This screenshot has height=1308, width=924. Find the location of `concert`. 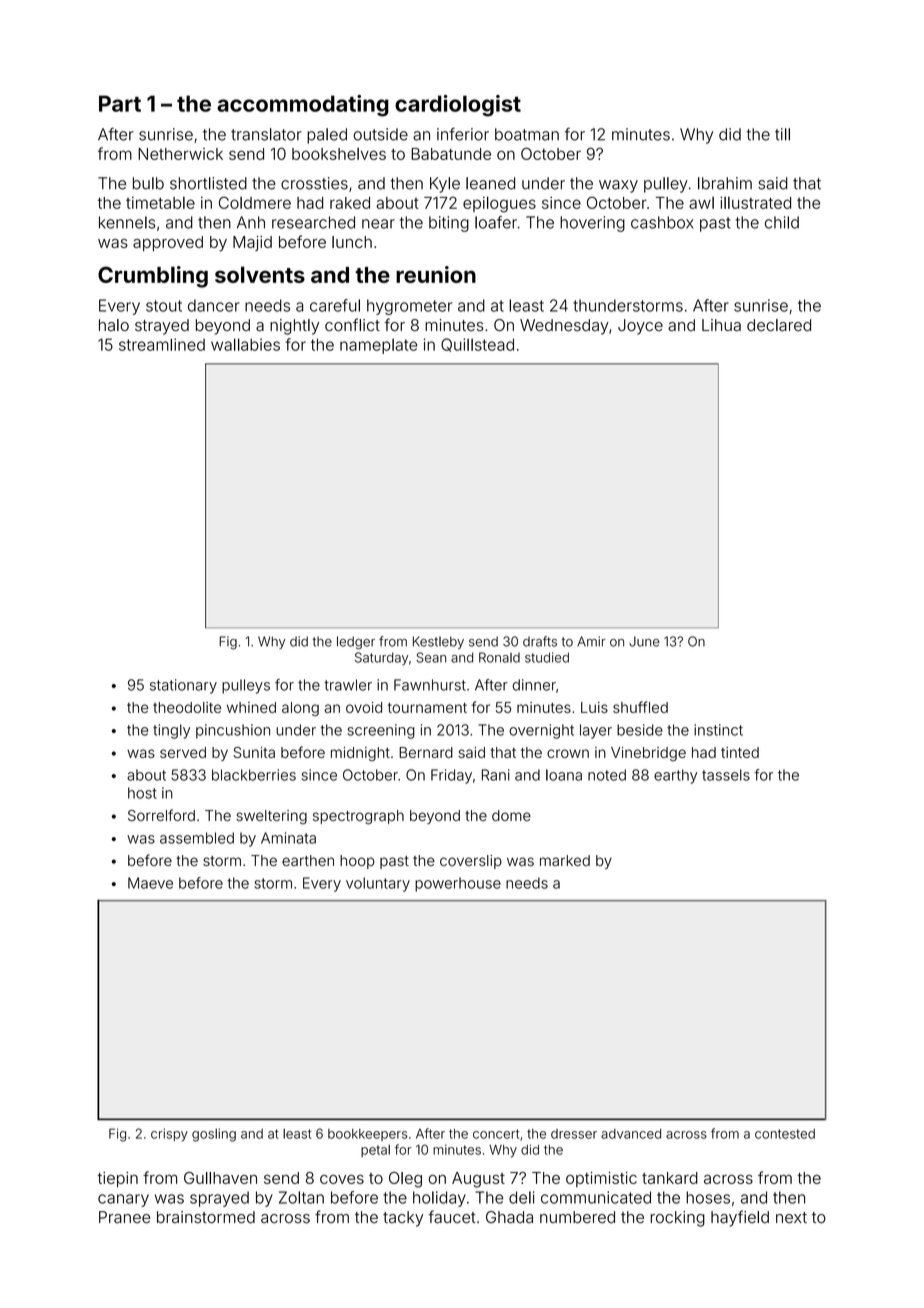

concert is located at coordinates (496, 1134).
